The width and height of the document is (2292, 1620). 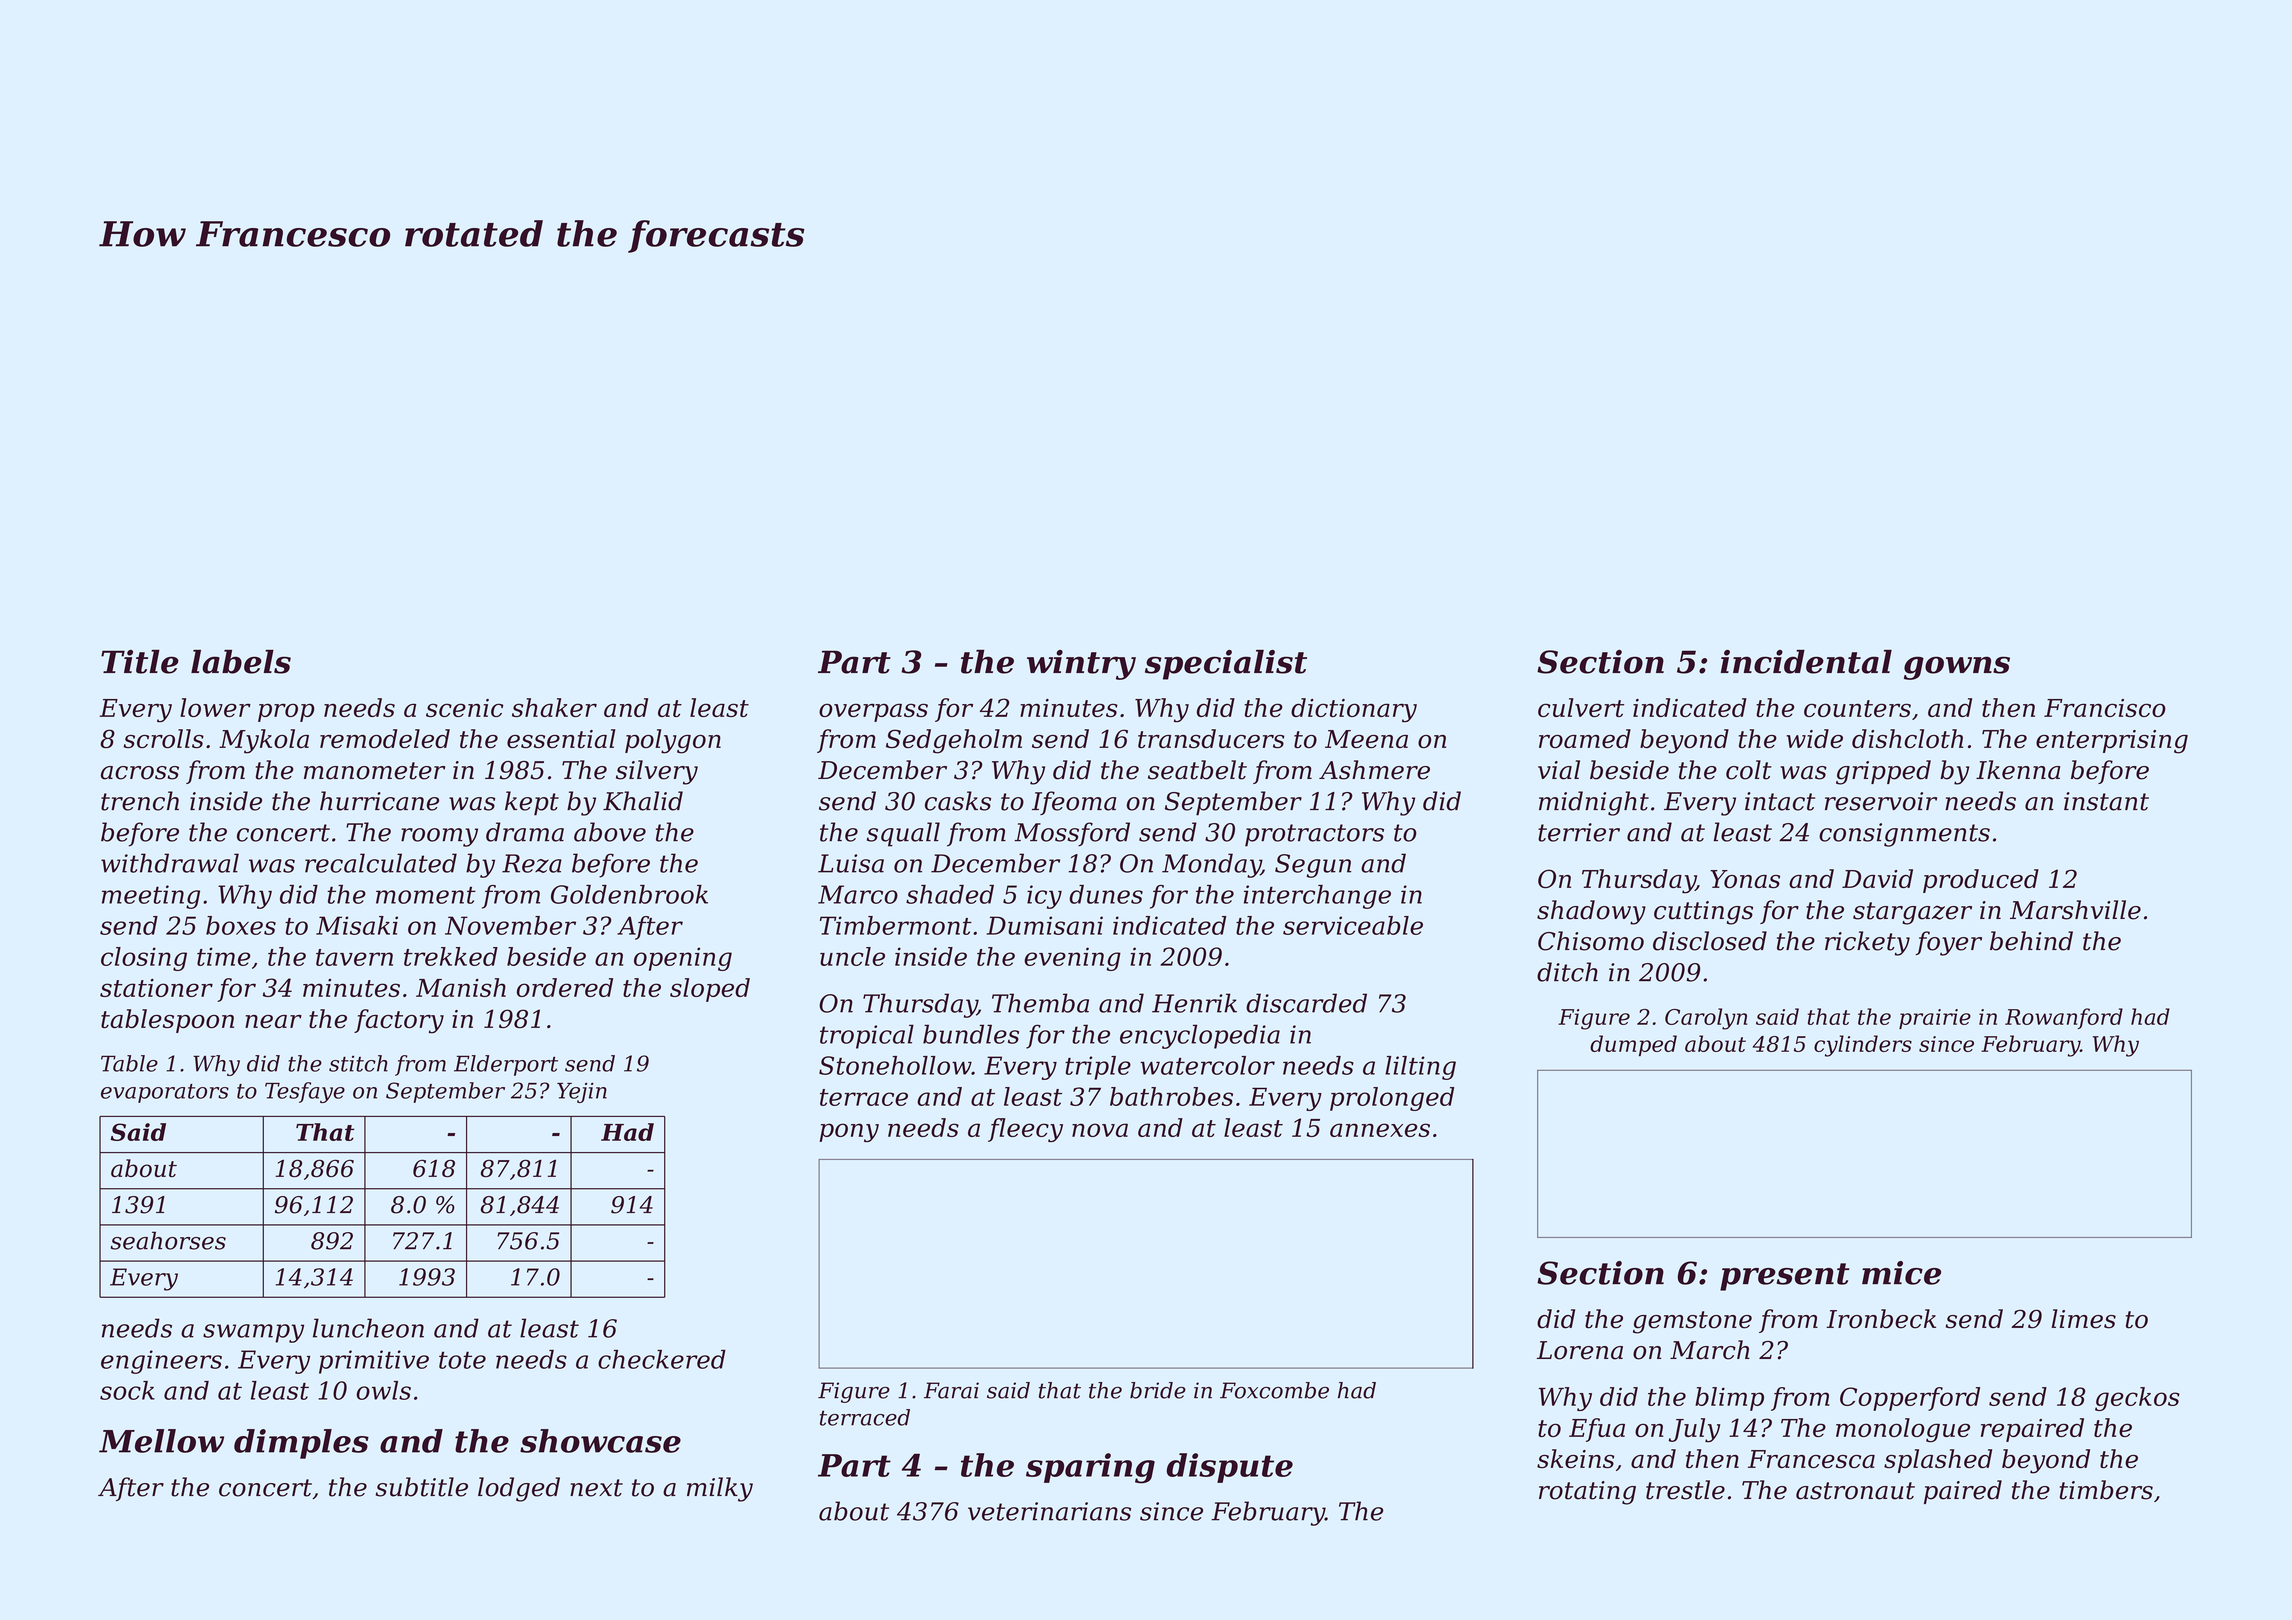 What do you see at coordinates (1226, 665) in the document?
I see `specialist` at bounding box center [1226, 665].
